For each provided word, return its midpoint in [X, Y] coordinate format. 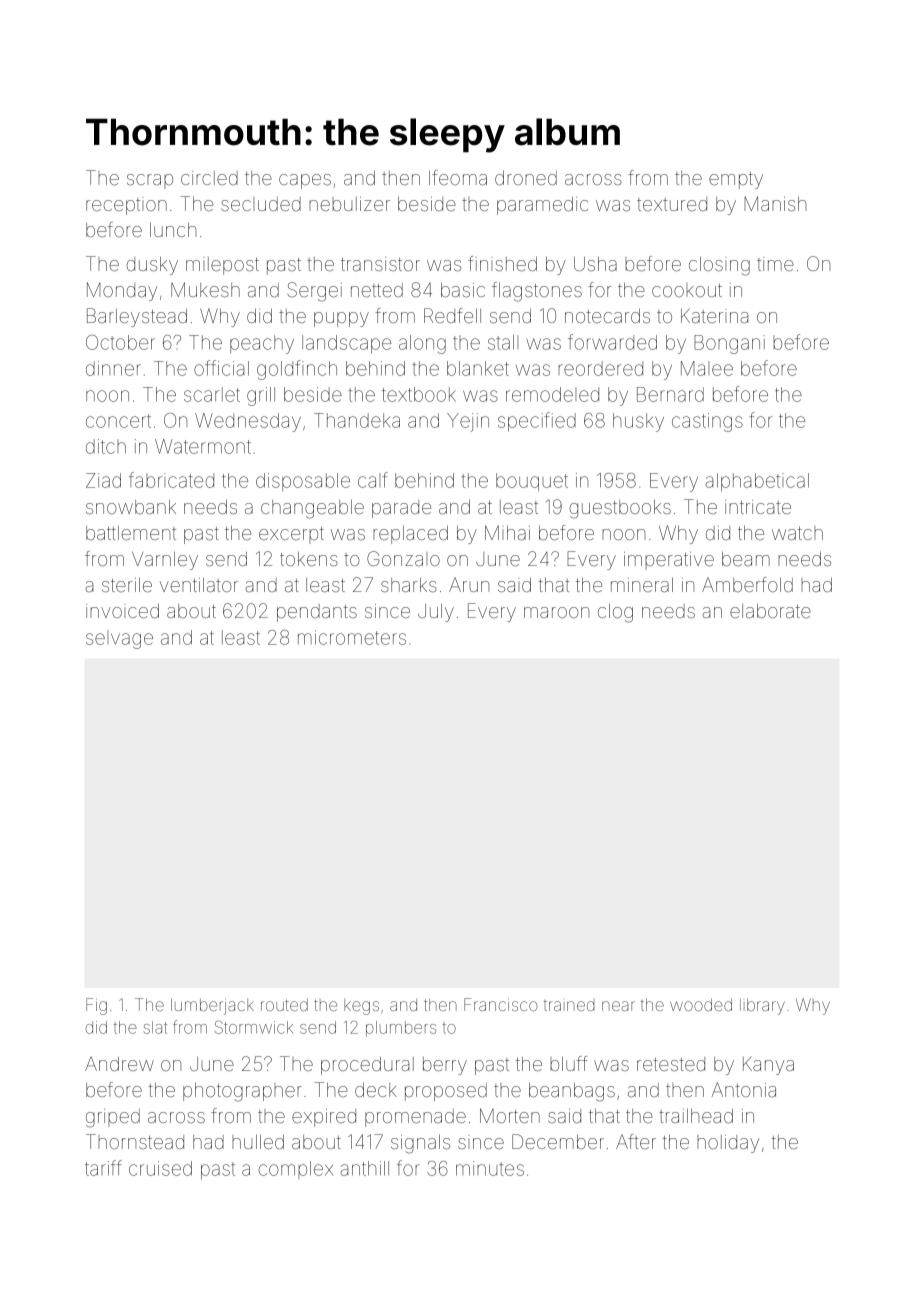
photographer [242, 1092]
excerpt [291, 535]
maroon [556, 612]
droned [526, 178]
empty [736, 180]
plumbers [401, 1029]
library [762, 1007]
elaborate [770, 611]
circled [209, 178]
